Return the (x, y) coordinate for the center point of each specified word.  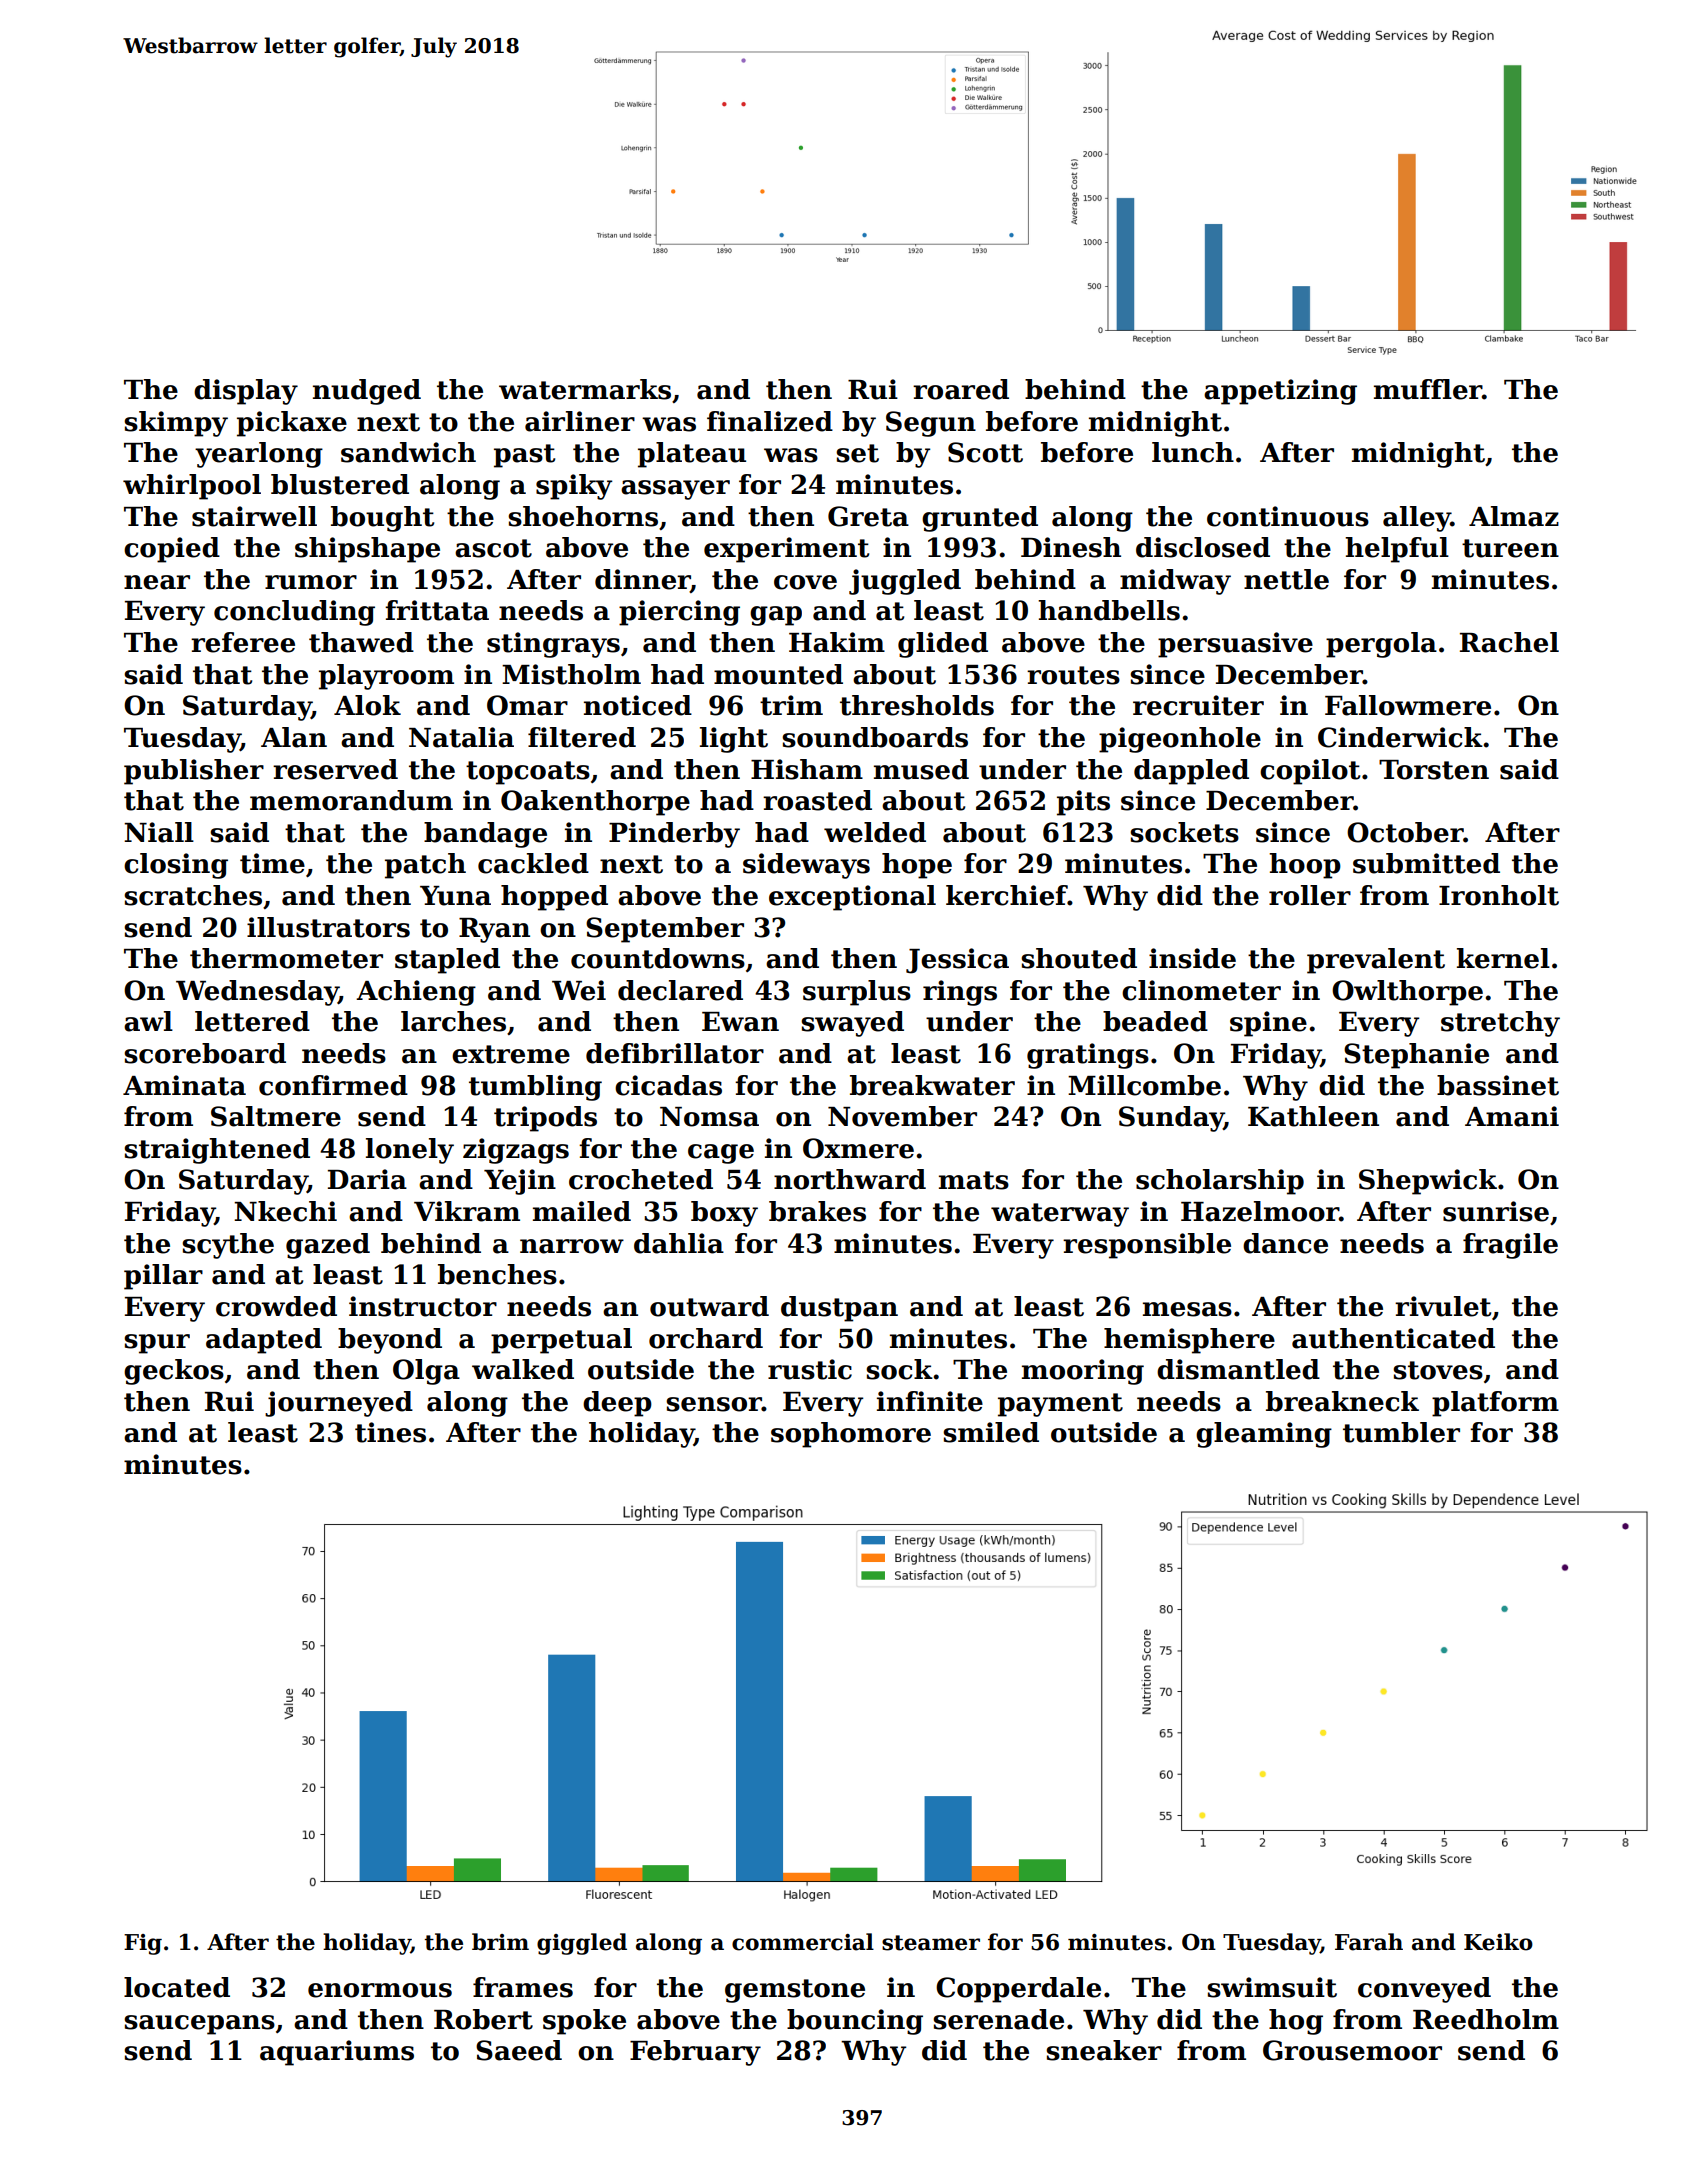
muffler (1428, 389)
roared (961, 389)
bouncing (855, 2022)
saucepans (199, 2025)
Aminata (184, 1085)
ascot (493, 548)
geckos (174, 1372)
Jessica (957, 961)
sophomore (851, 1435)
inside (1192, 958)
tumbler (1401, 1432)
